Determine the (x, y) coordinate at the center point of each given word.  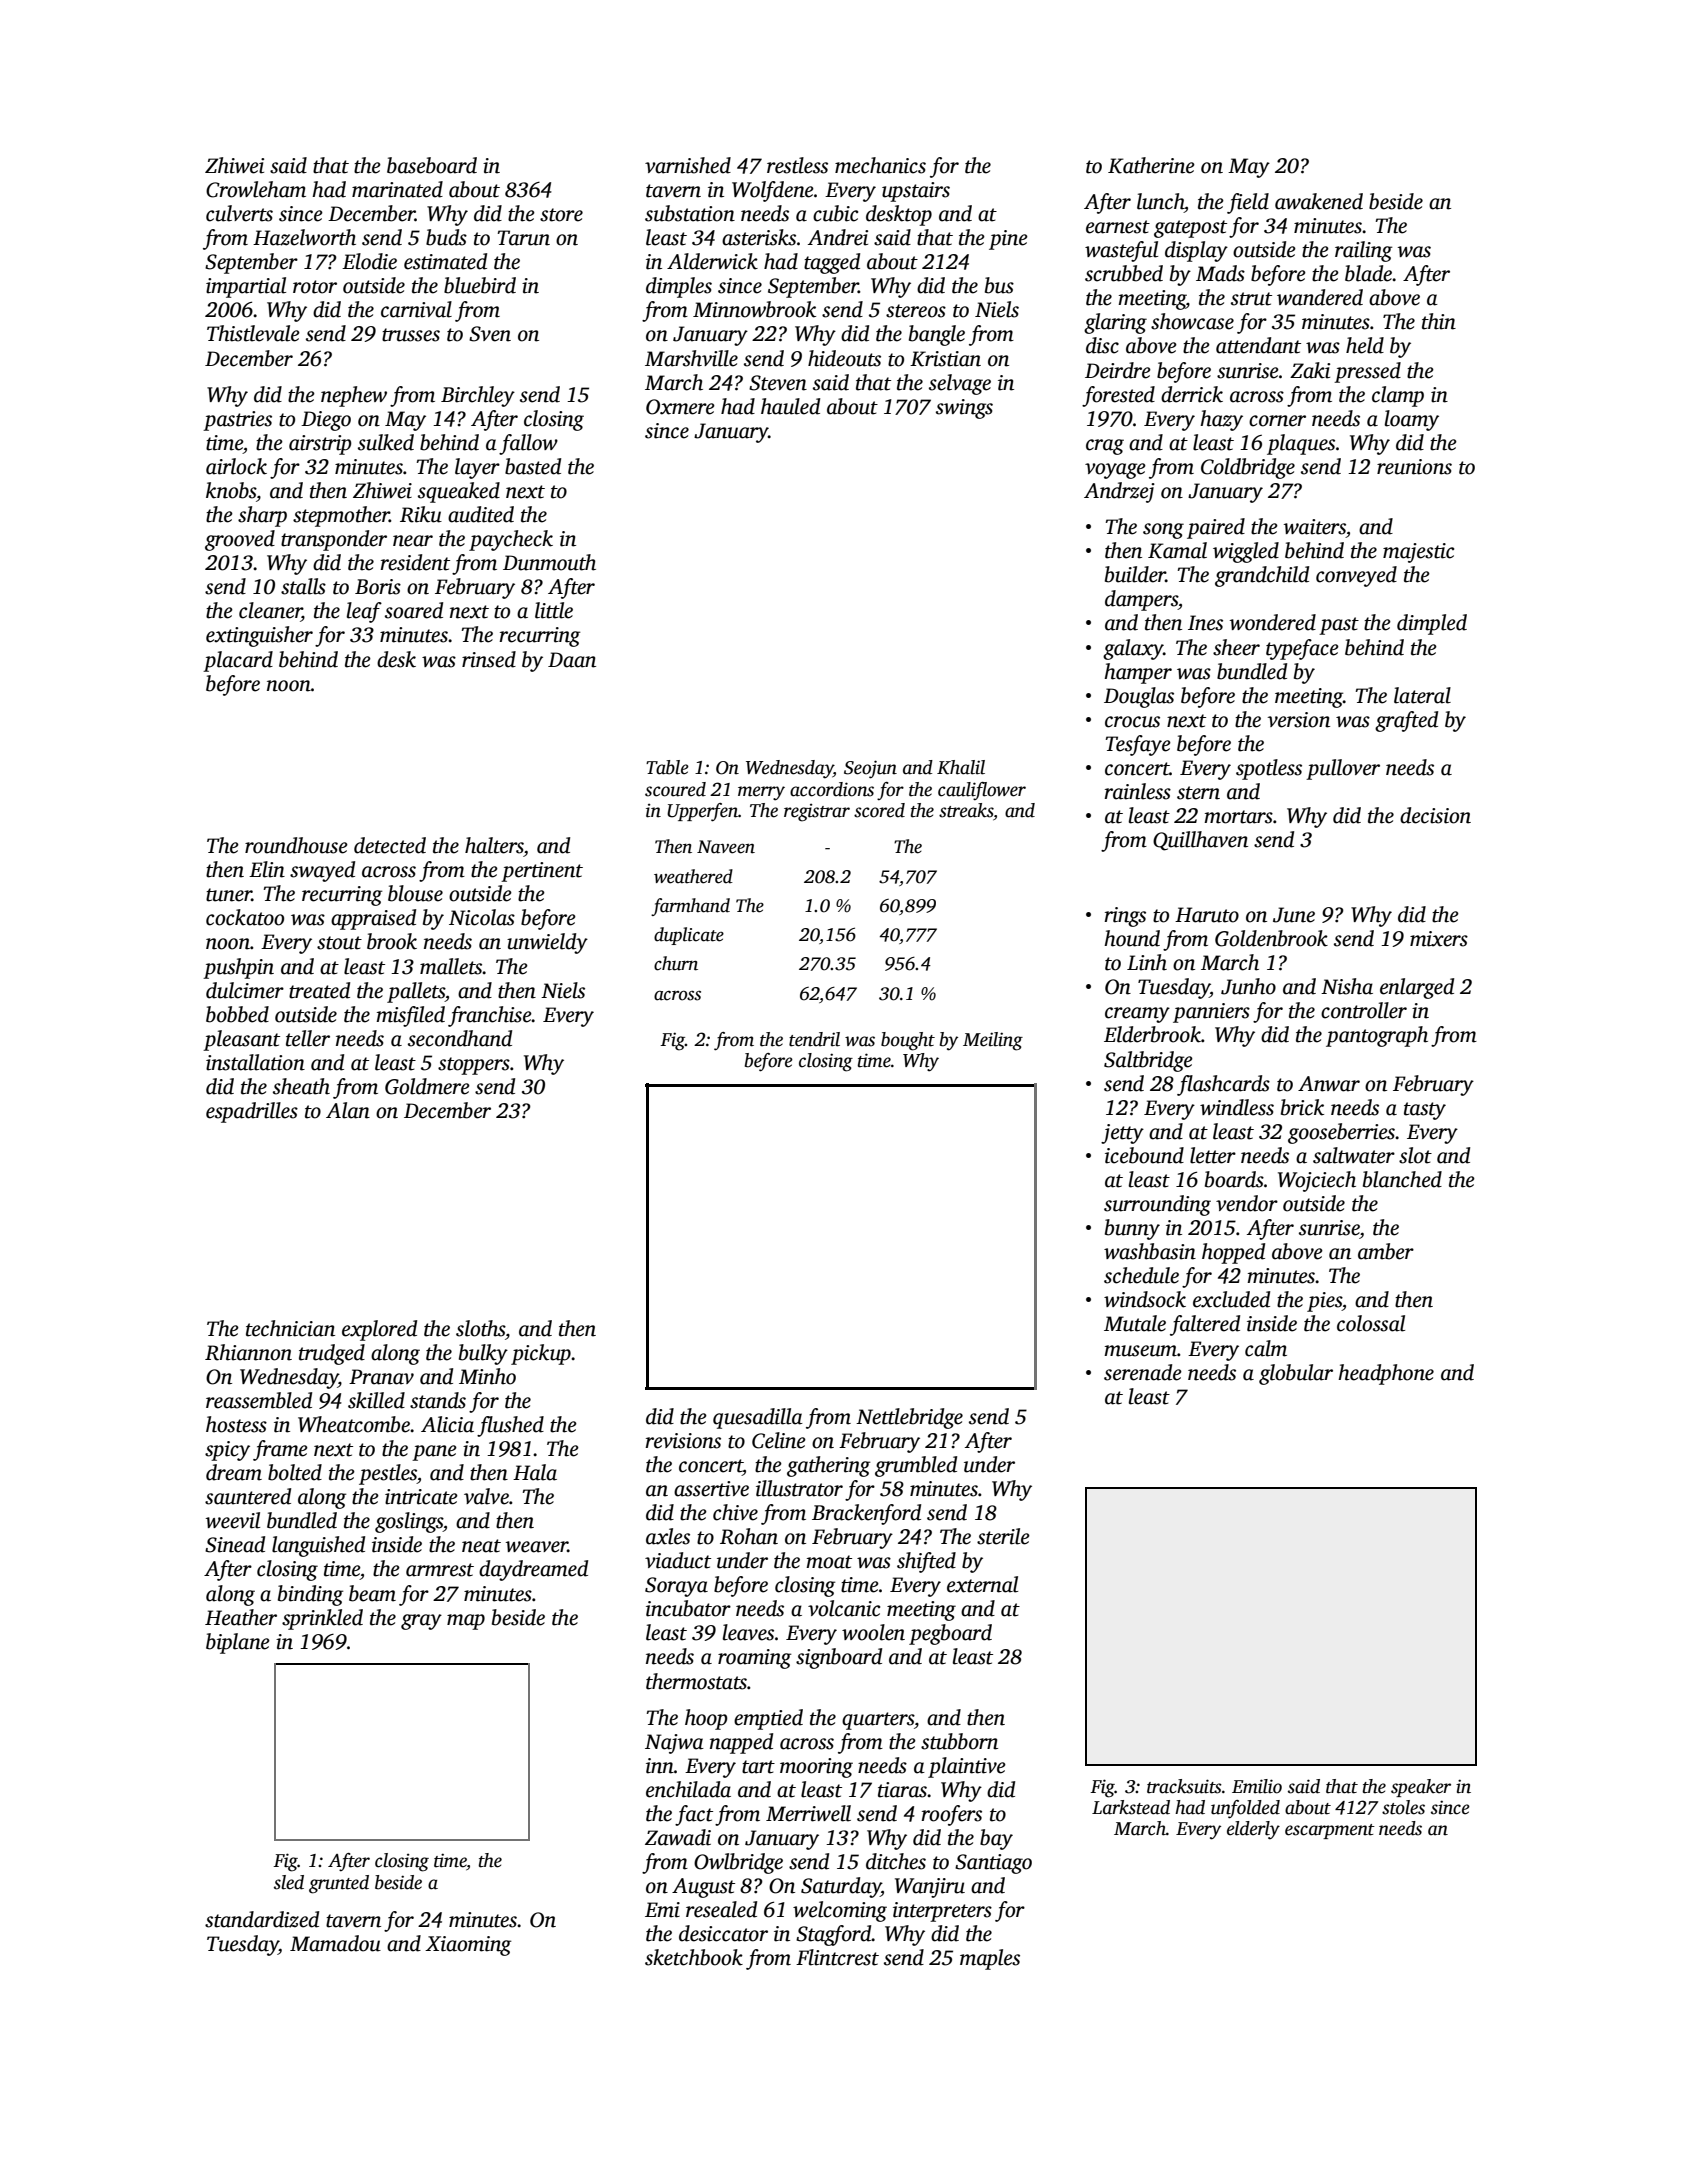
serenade (1143, 1372)
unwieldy (547, 943)
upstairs (916, 192)
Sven (490, 334)
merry (761, 793)
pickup (541, 1354)
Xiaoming (468, 1946)
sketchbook (694, 1957)
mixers (1439, 939)
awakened (1319, 201)
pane (434, 1453)
